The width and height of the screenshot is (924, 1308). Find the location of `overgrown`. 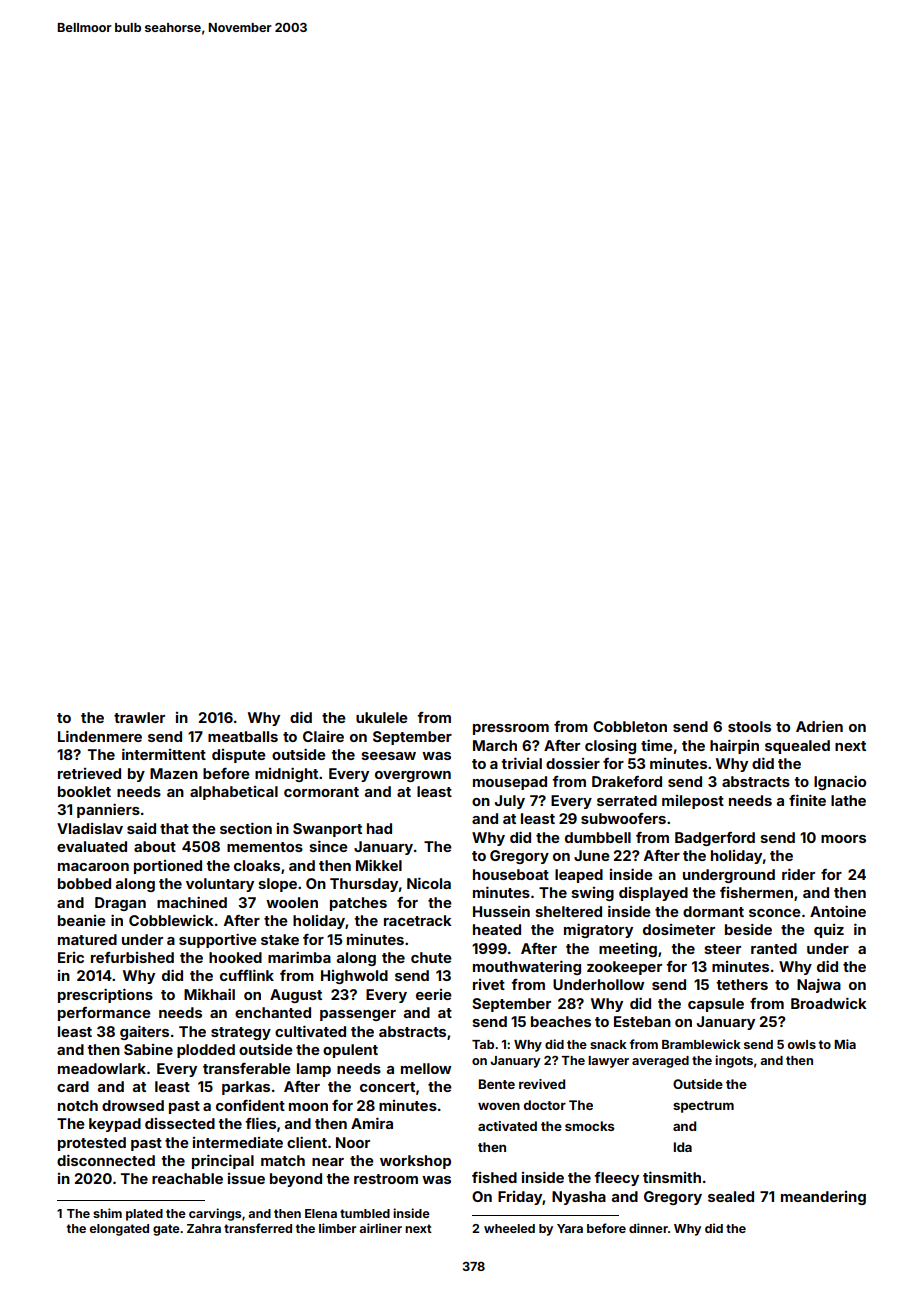

overgrown is located at coordinates (413, 776).
